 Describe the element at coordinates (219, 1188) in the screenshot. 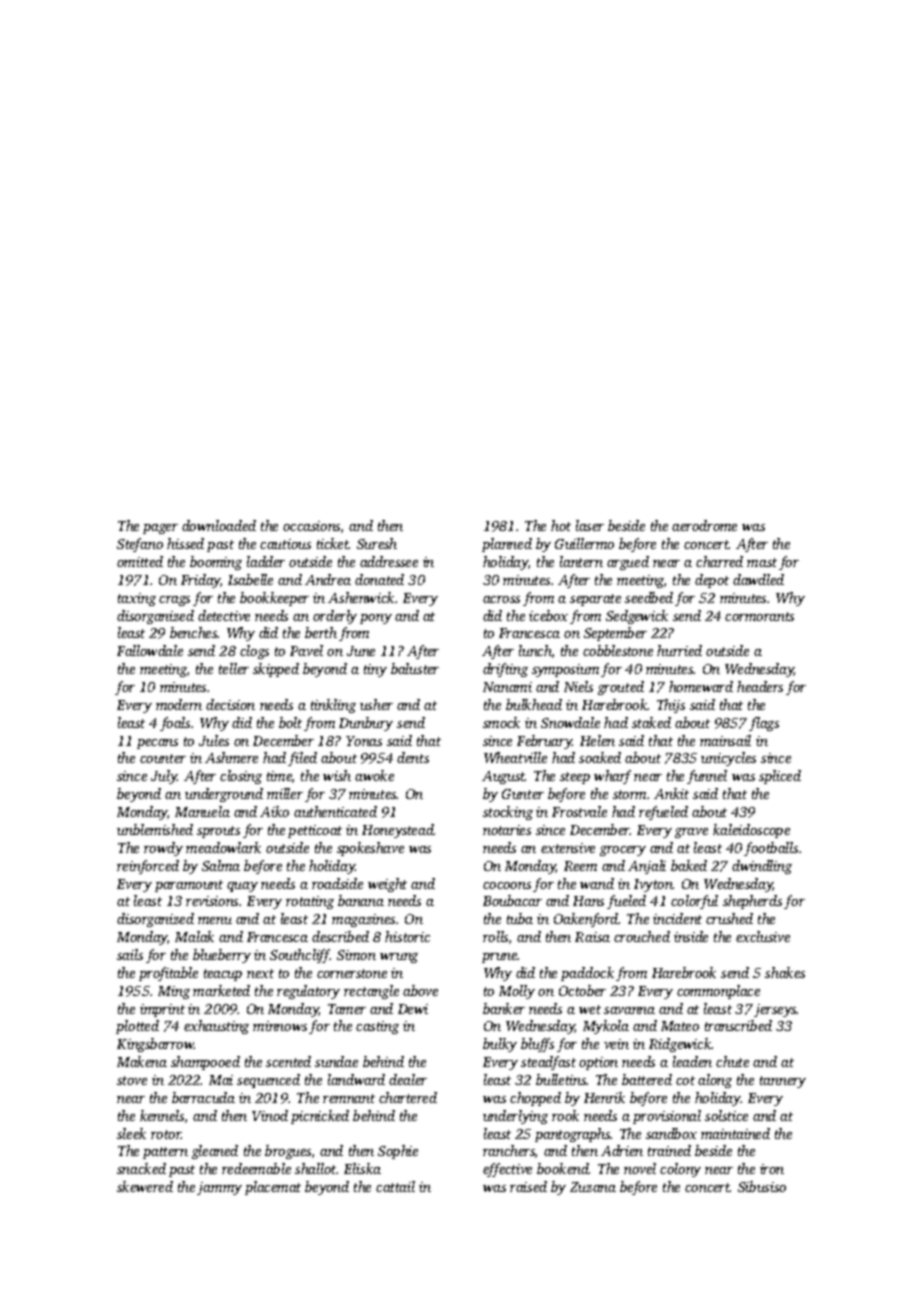

I see `jammy` at that location.
